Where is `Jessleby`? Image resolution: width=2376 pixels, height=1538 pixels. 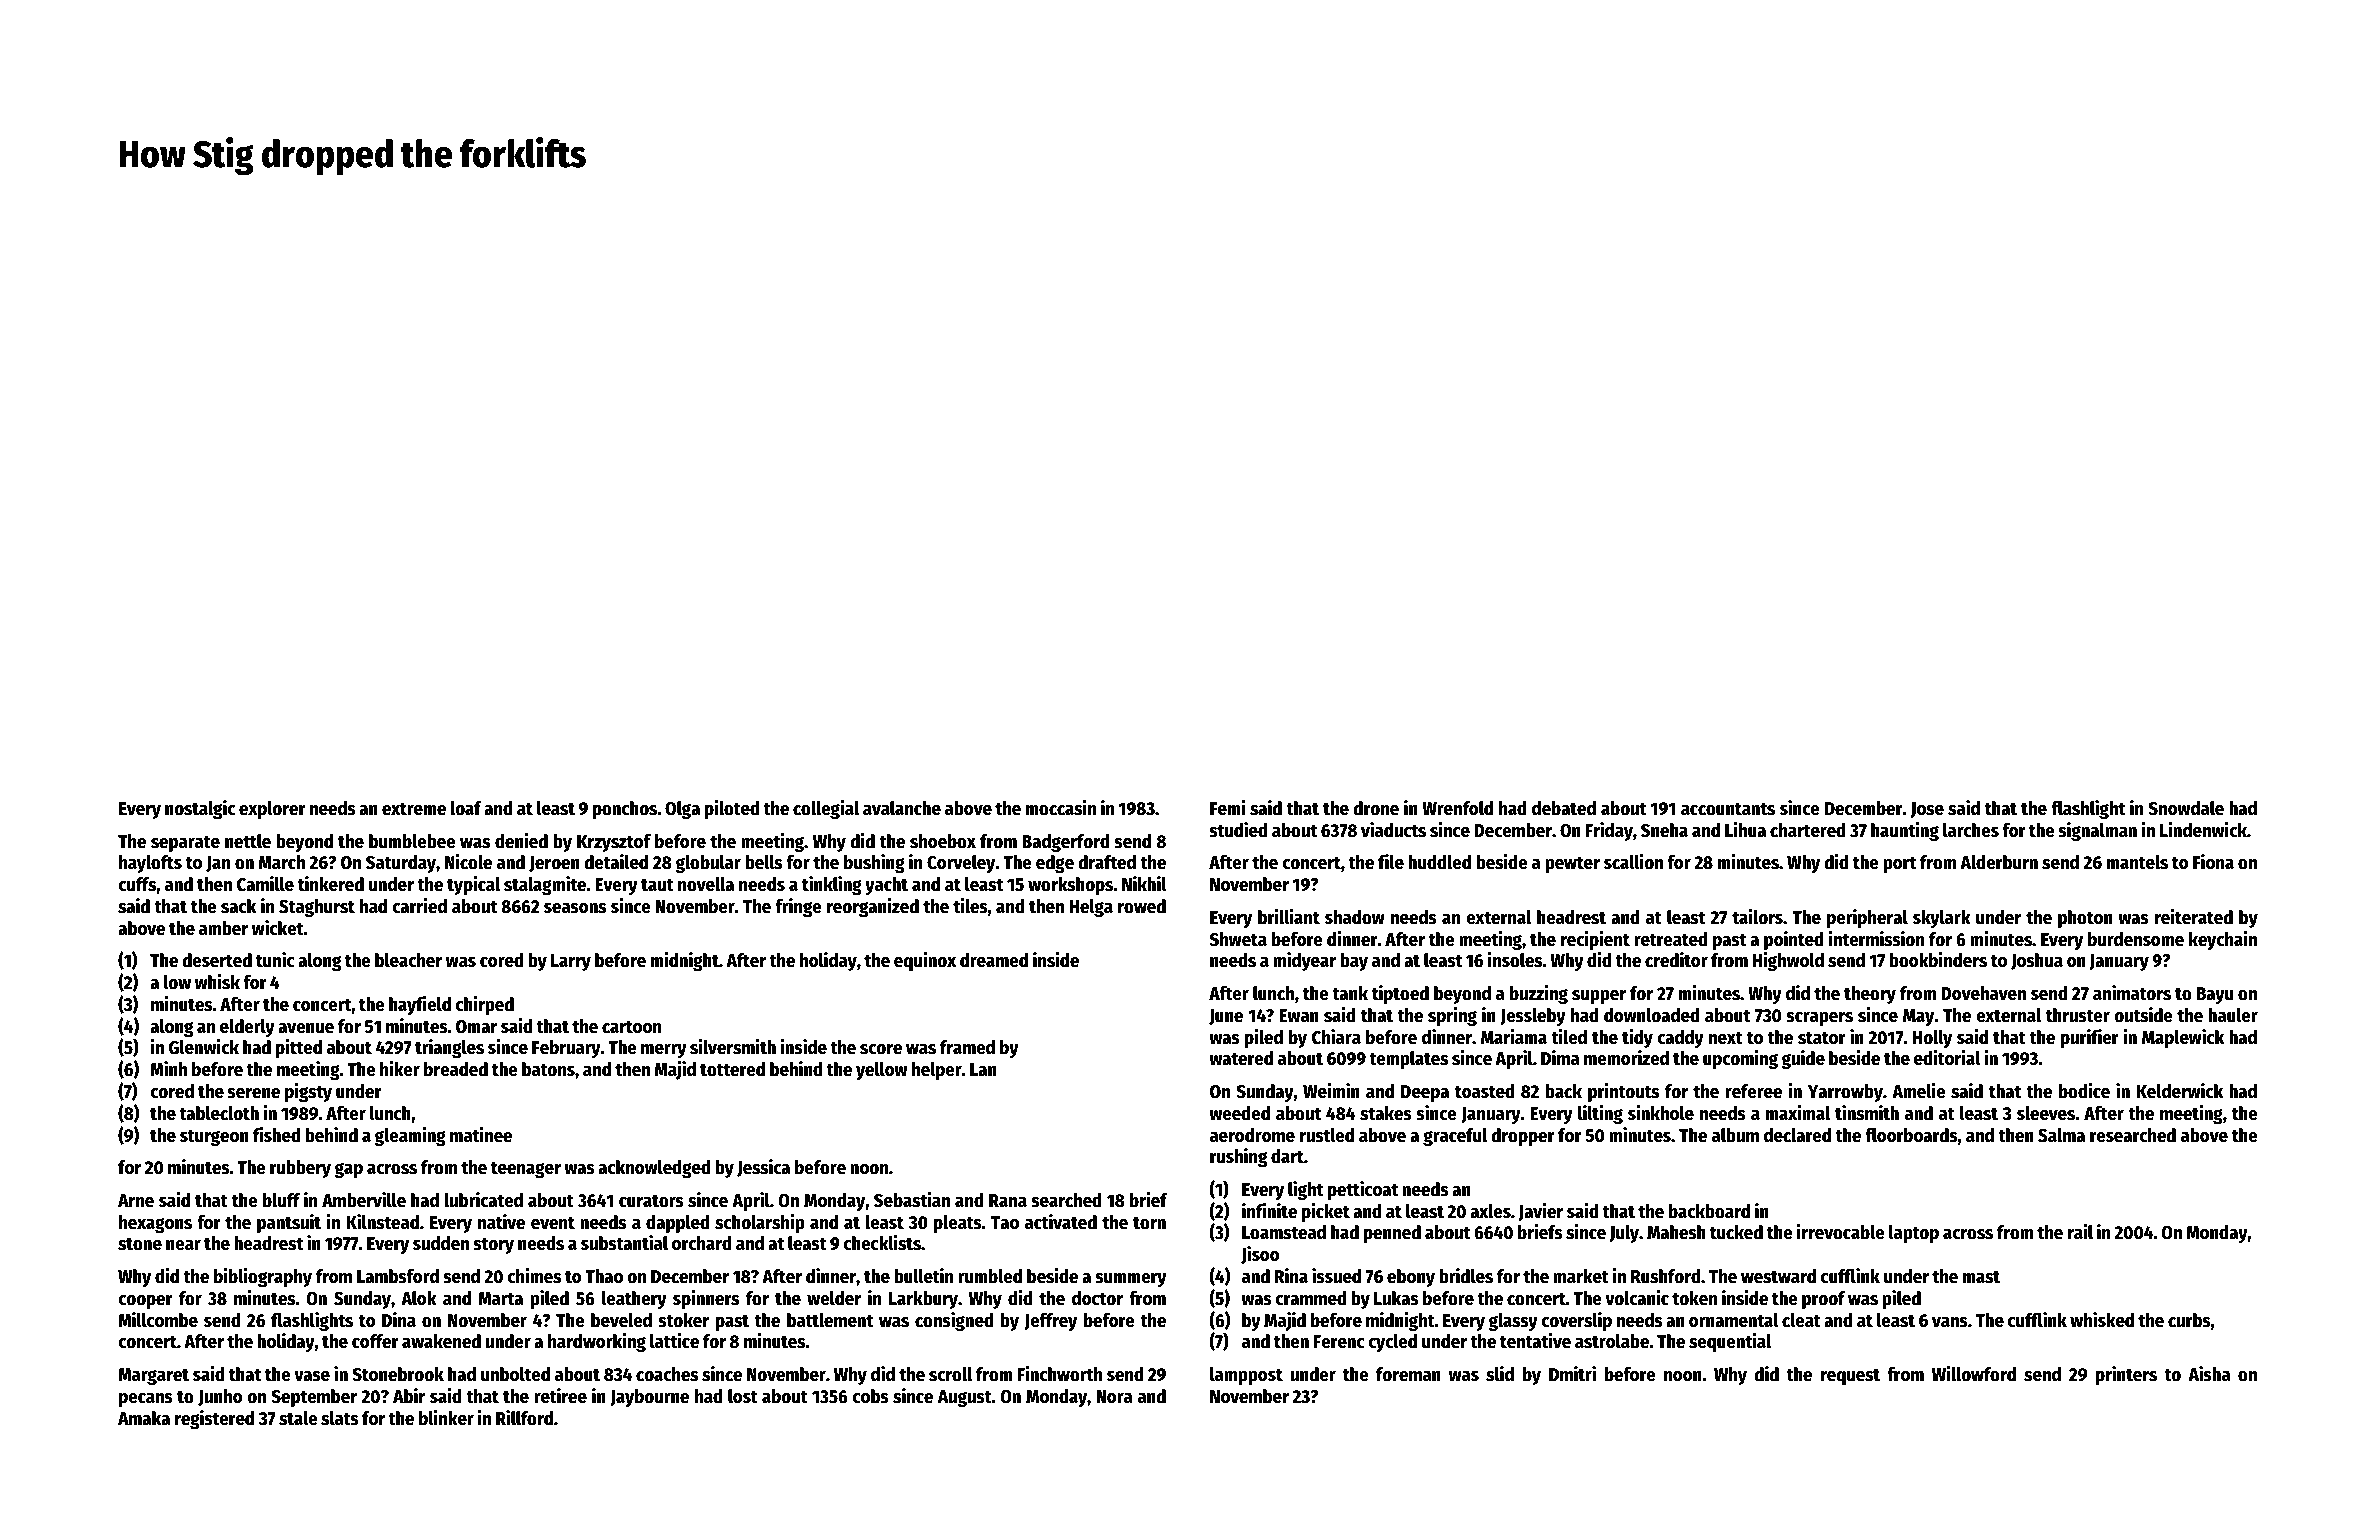
Jessleby is located at coordinates (1533, 1017).
